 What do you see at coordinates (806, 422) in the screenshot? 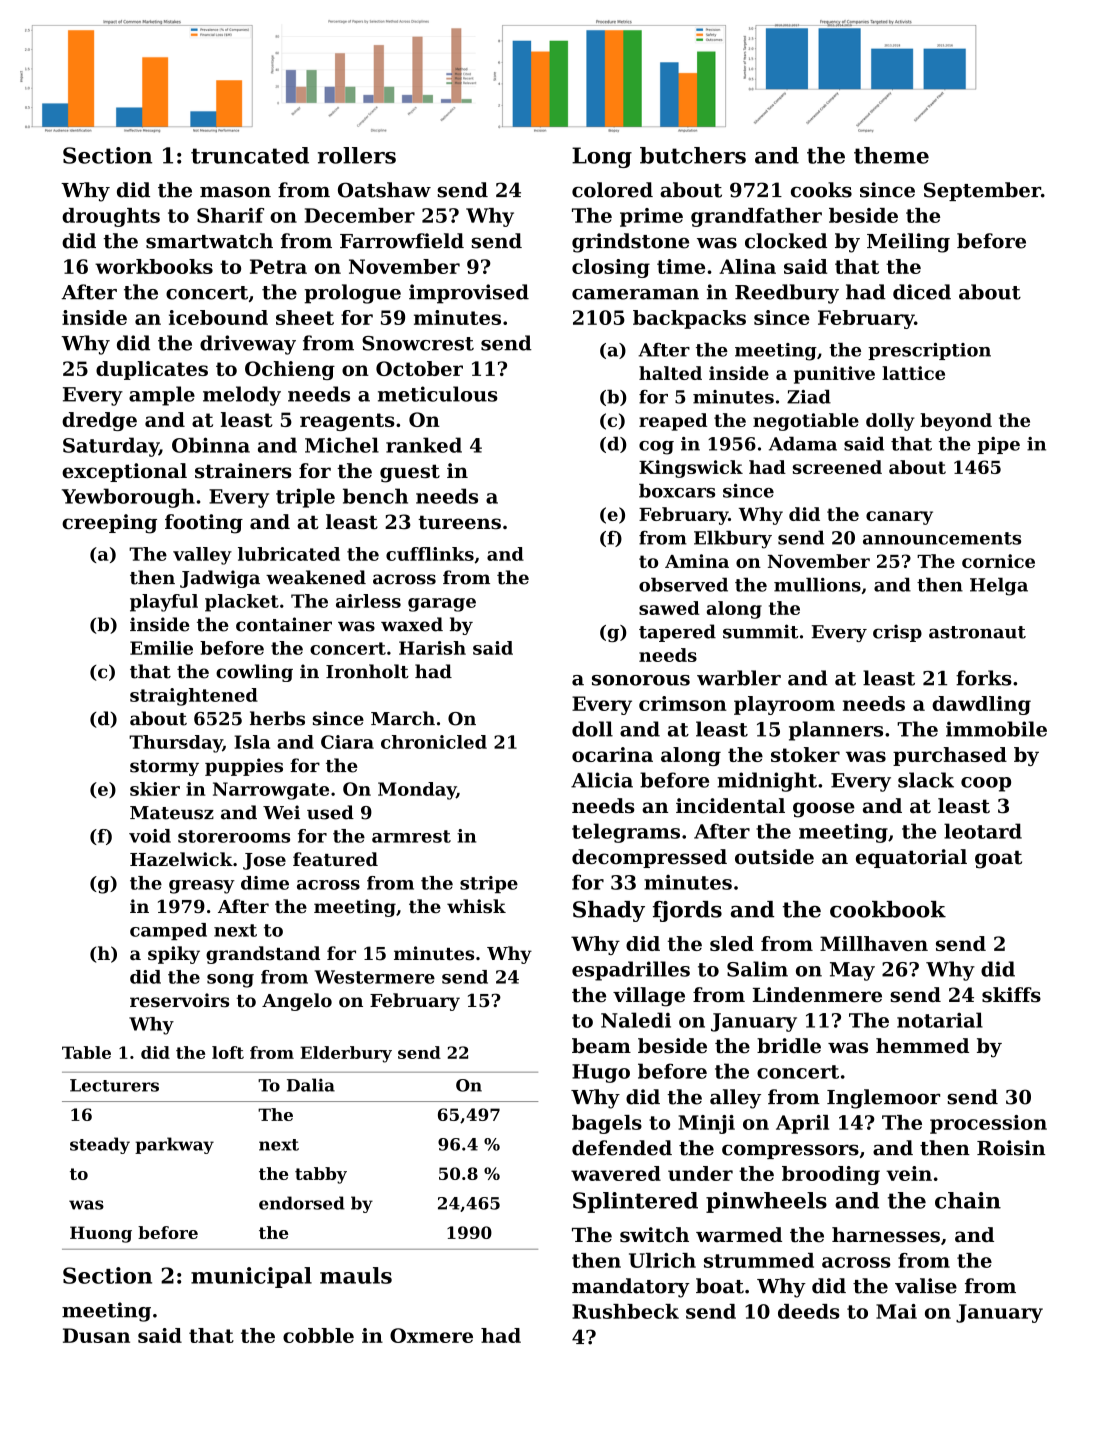
I see `negotiable` at bounding box center [806, 422].
